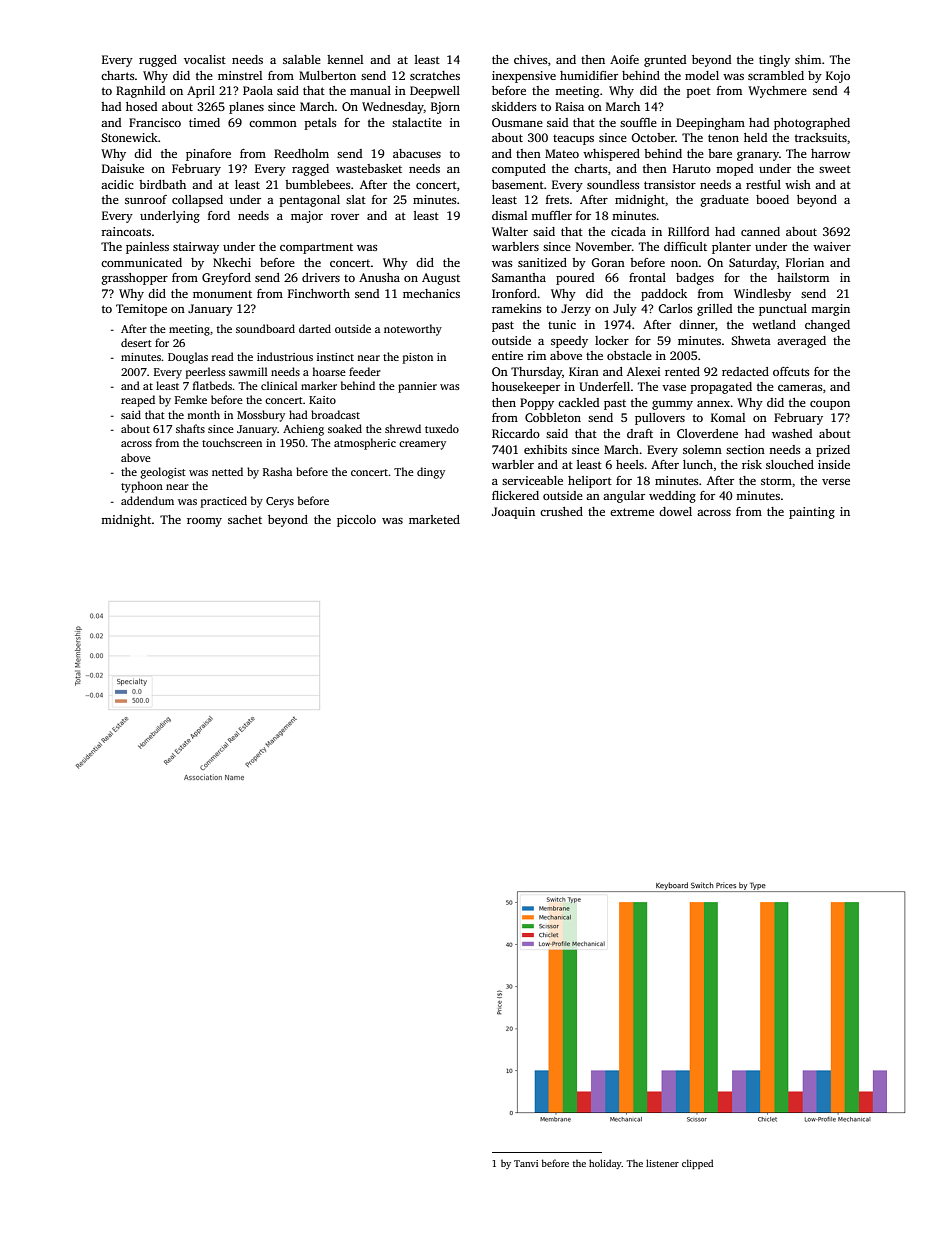 The width and height of the image is (952, 1233). Describe the element at coordinates (628, 231) in the image. I see `cicada` at that location.
